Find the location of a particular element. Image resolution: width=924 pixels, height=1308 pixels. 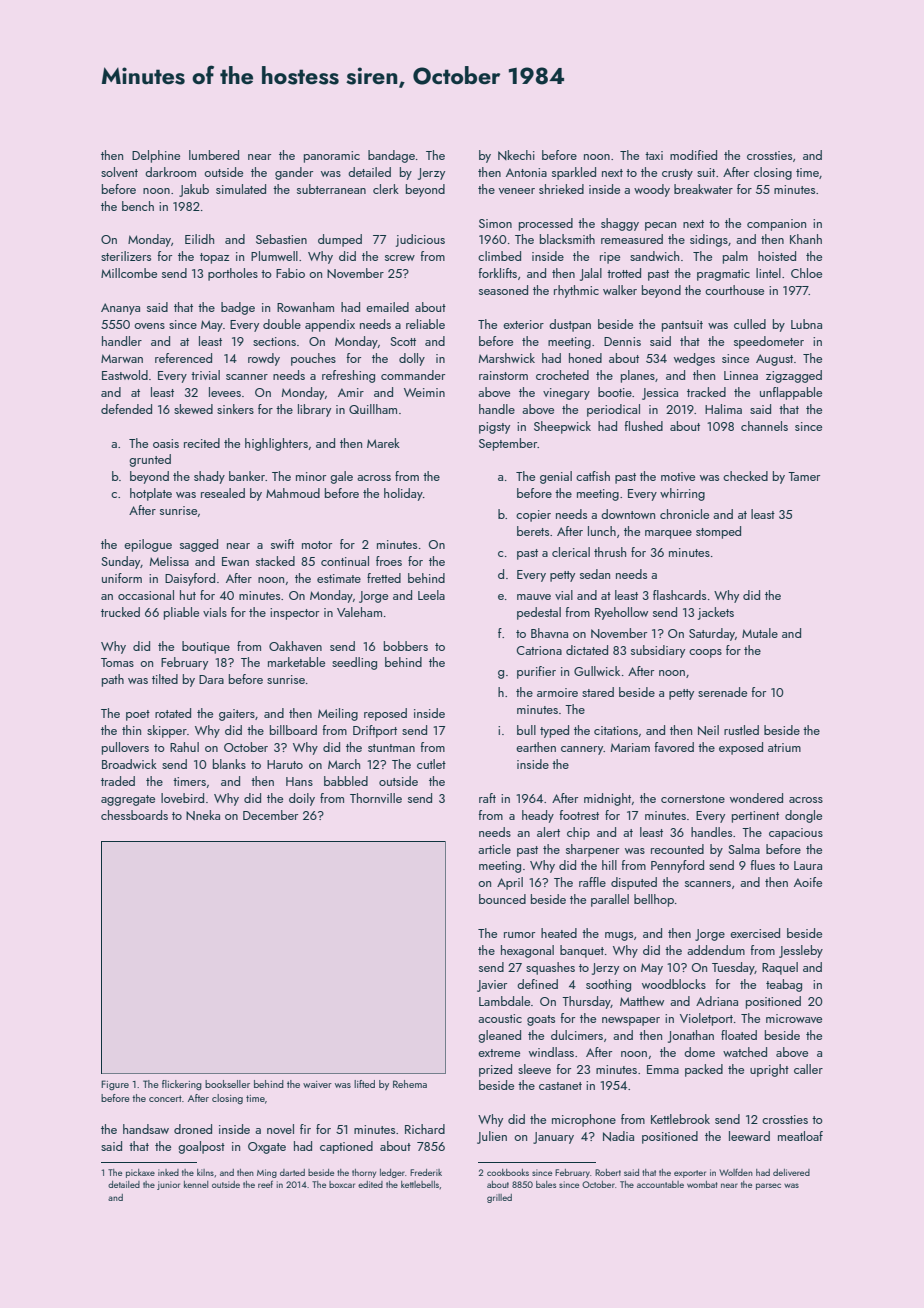

badge is located at coordinates (238, 308).
